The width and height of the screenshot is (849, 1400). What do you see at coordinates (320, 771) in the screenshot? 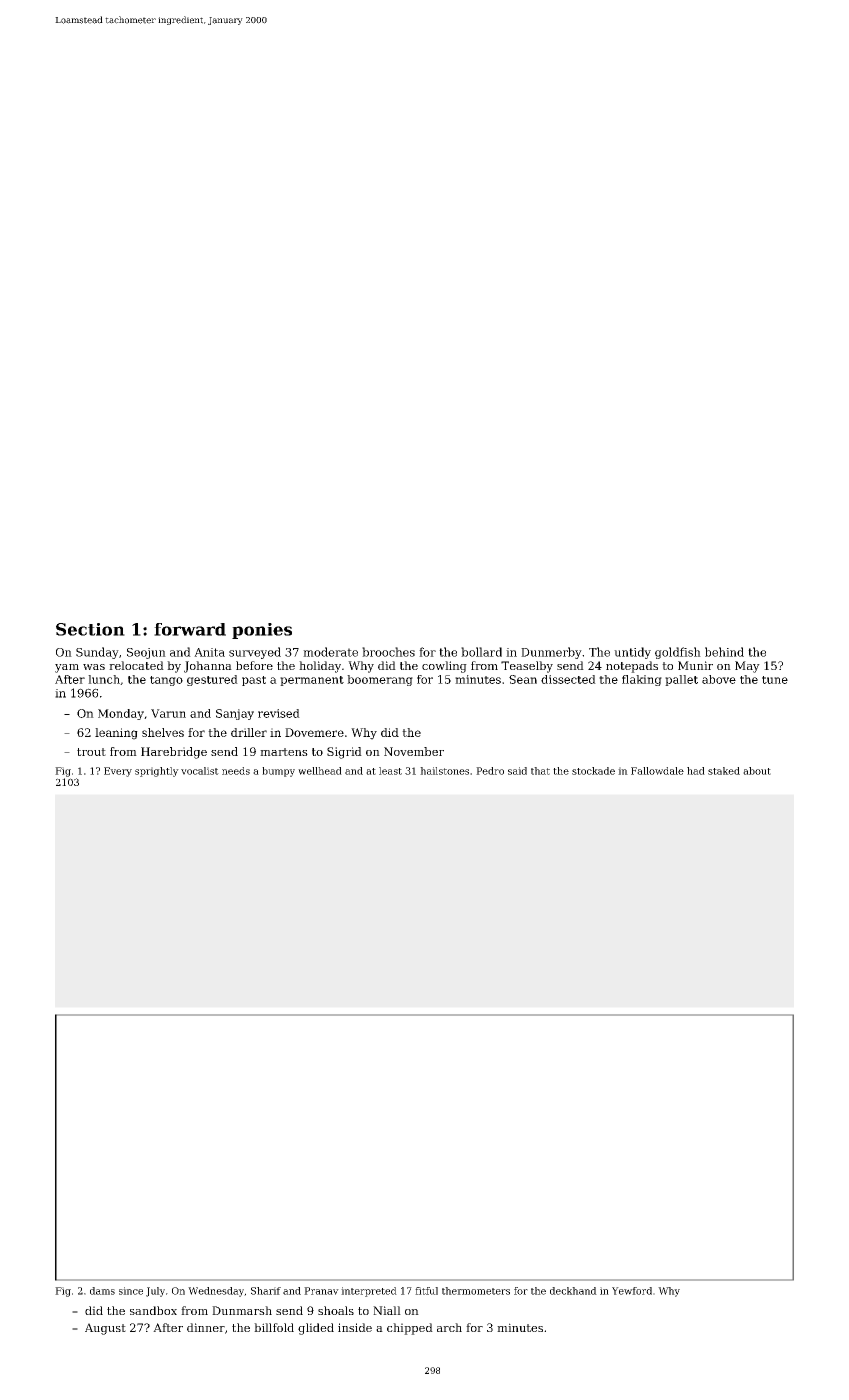
I see `wellhead` at bounding box center [320, 771].
